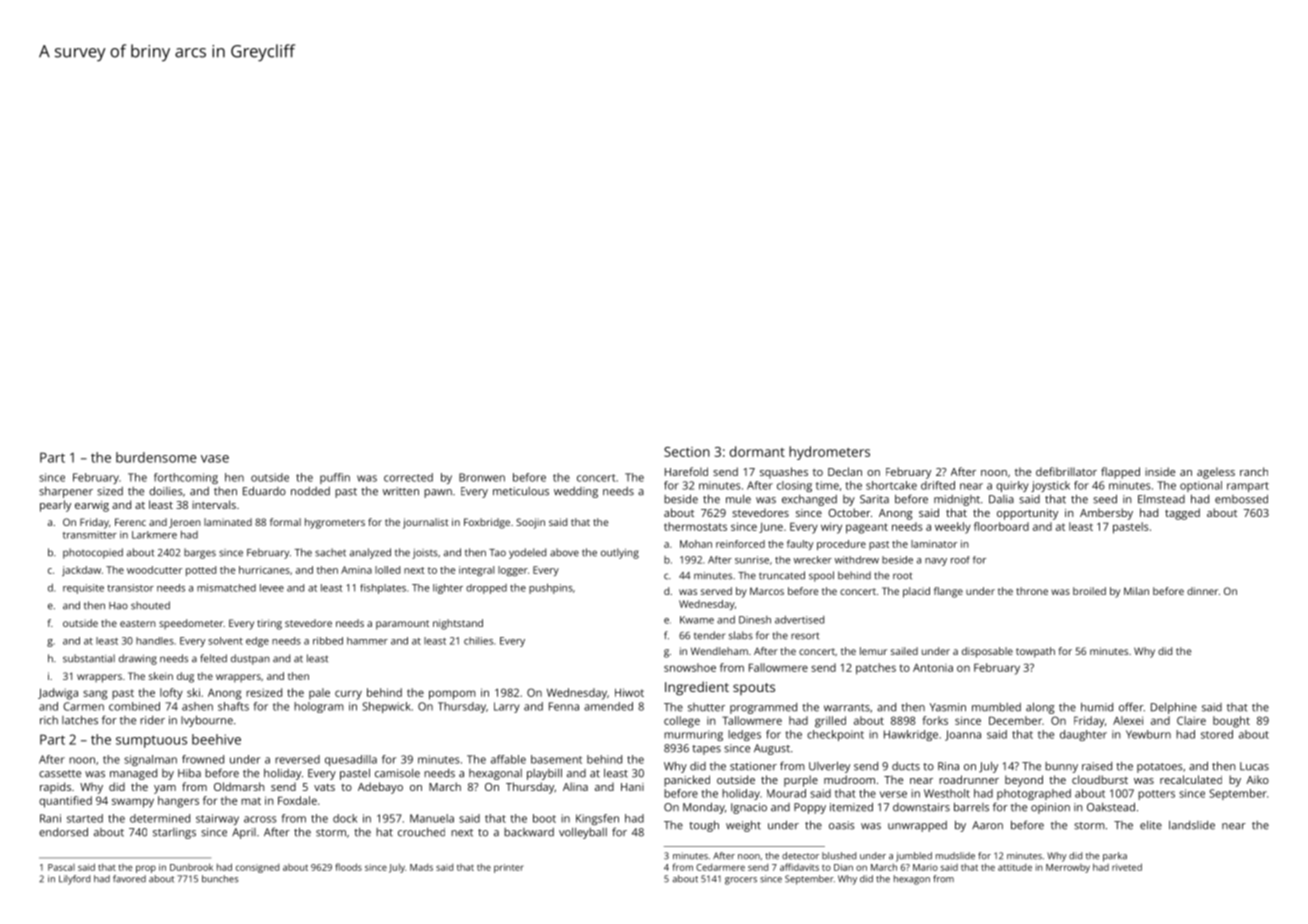 The height and width of the document is (924, 1308). I want to click on rider, so click(152, 720).
